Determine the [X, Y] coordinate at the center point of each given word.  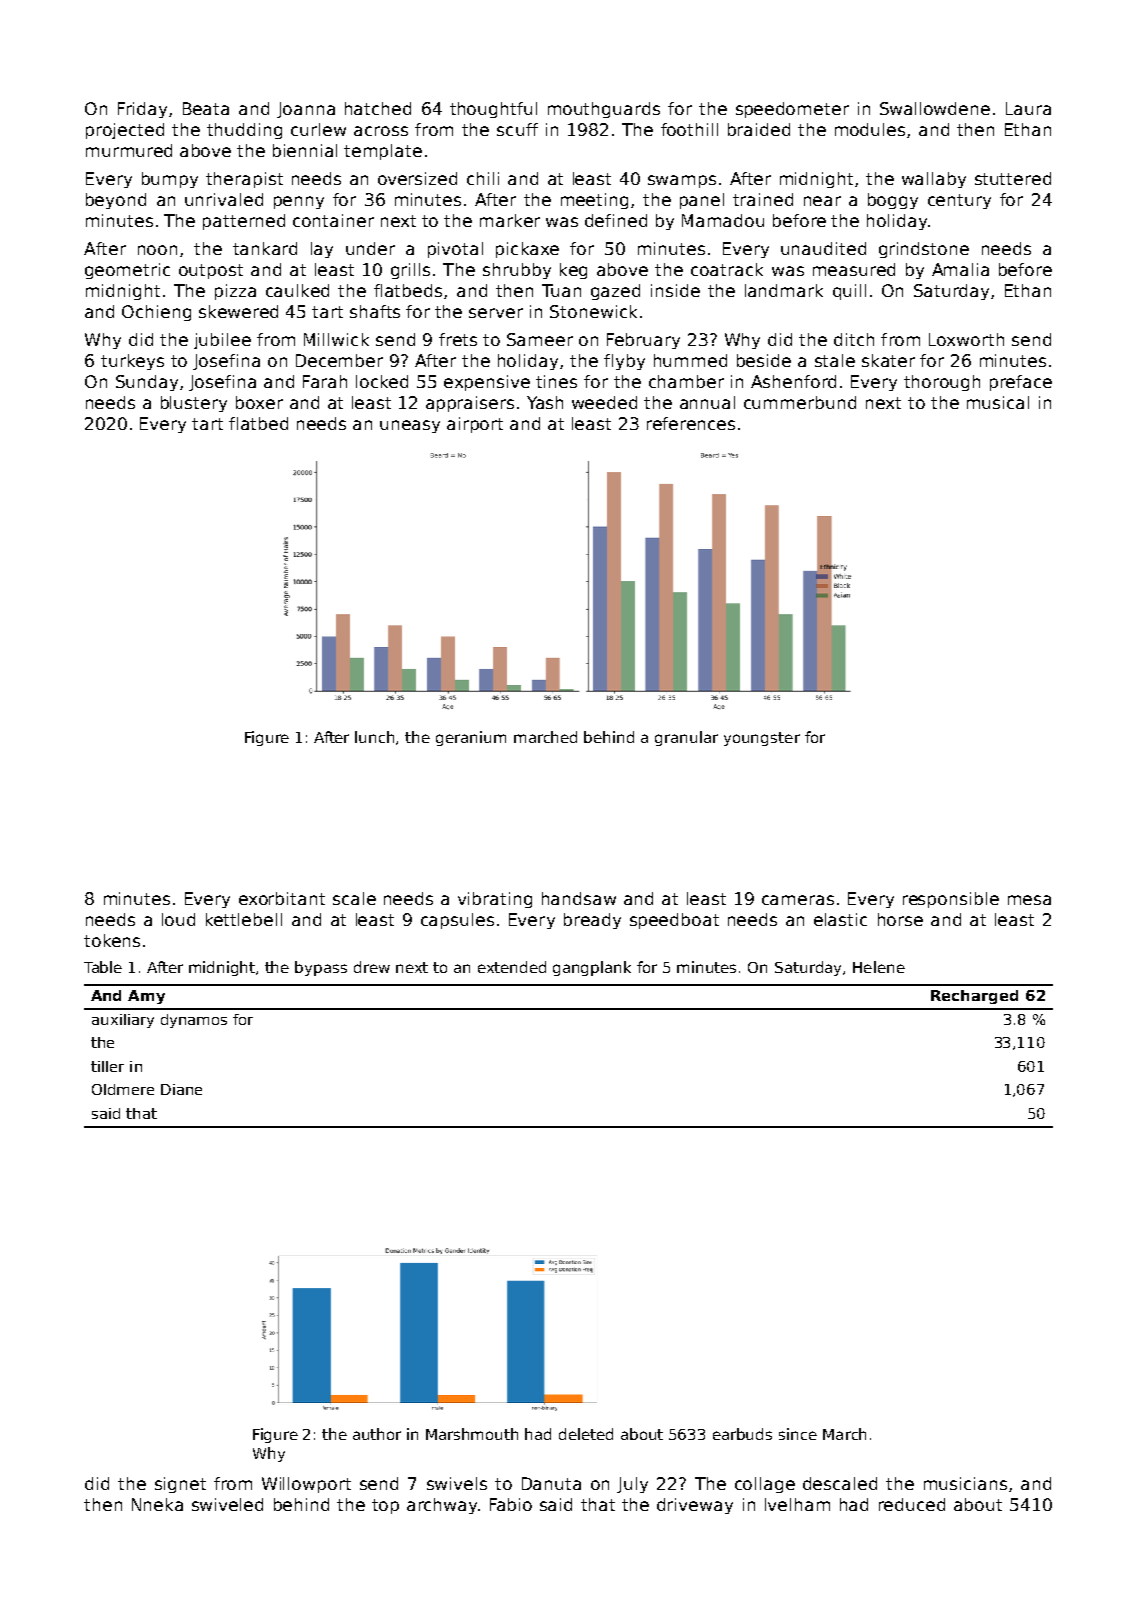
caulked [297, 290]
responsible [951, 900]
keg [573, 271]
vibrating [495, 900]
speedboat [674, 921]
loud [178, 919]
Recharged [974, 997]
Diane [181, 1089]
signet [180, 1485]
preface [1021, 383]
